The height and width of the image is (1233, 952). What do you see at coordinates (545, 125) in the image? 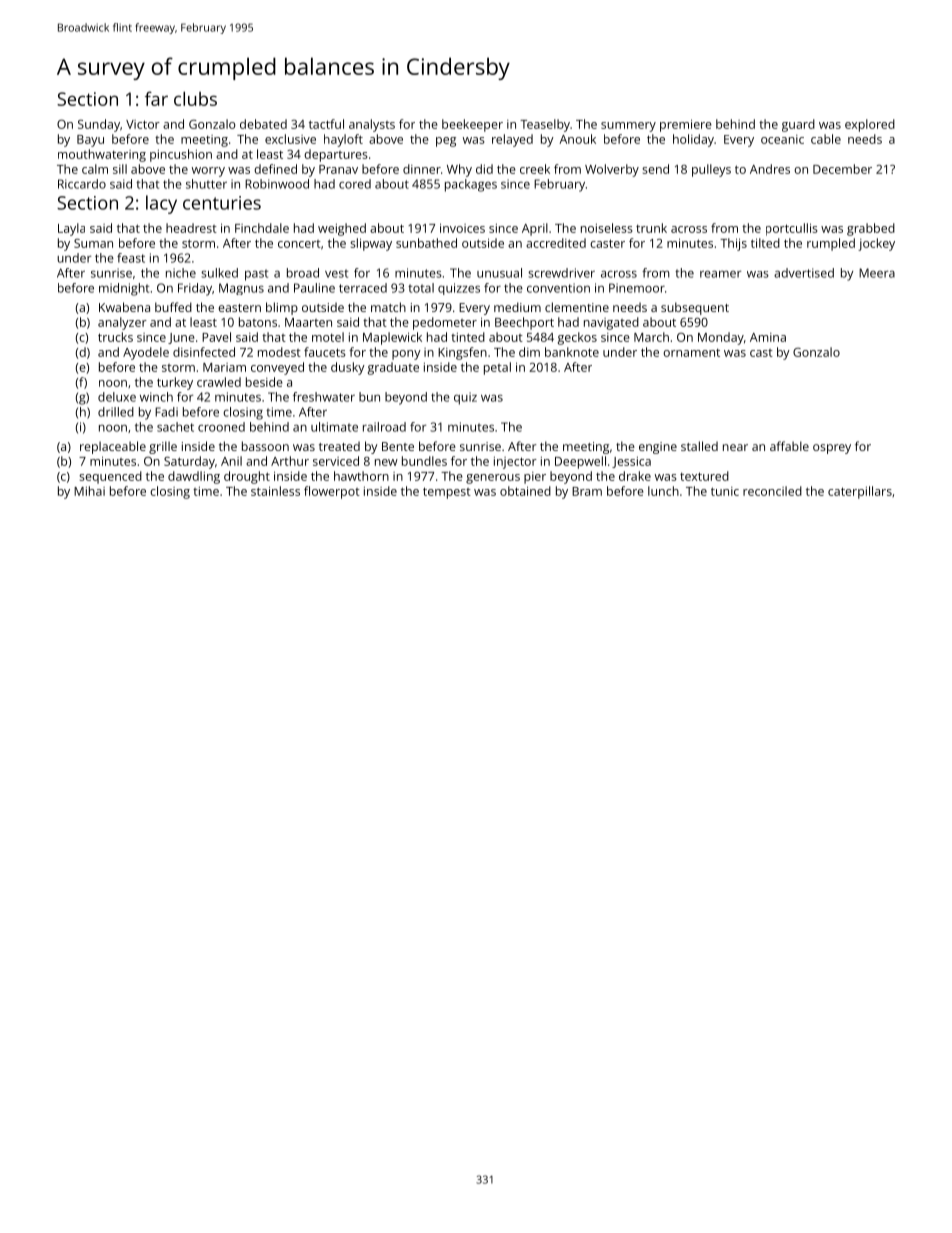
I see `Teaselby` at bounding box center [545, 125].
